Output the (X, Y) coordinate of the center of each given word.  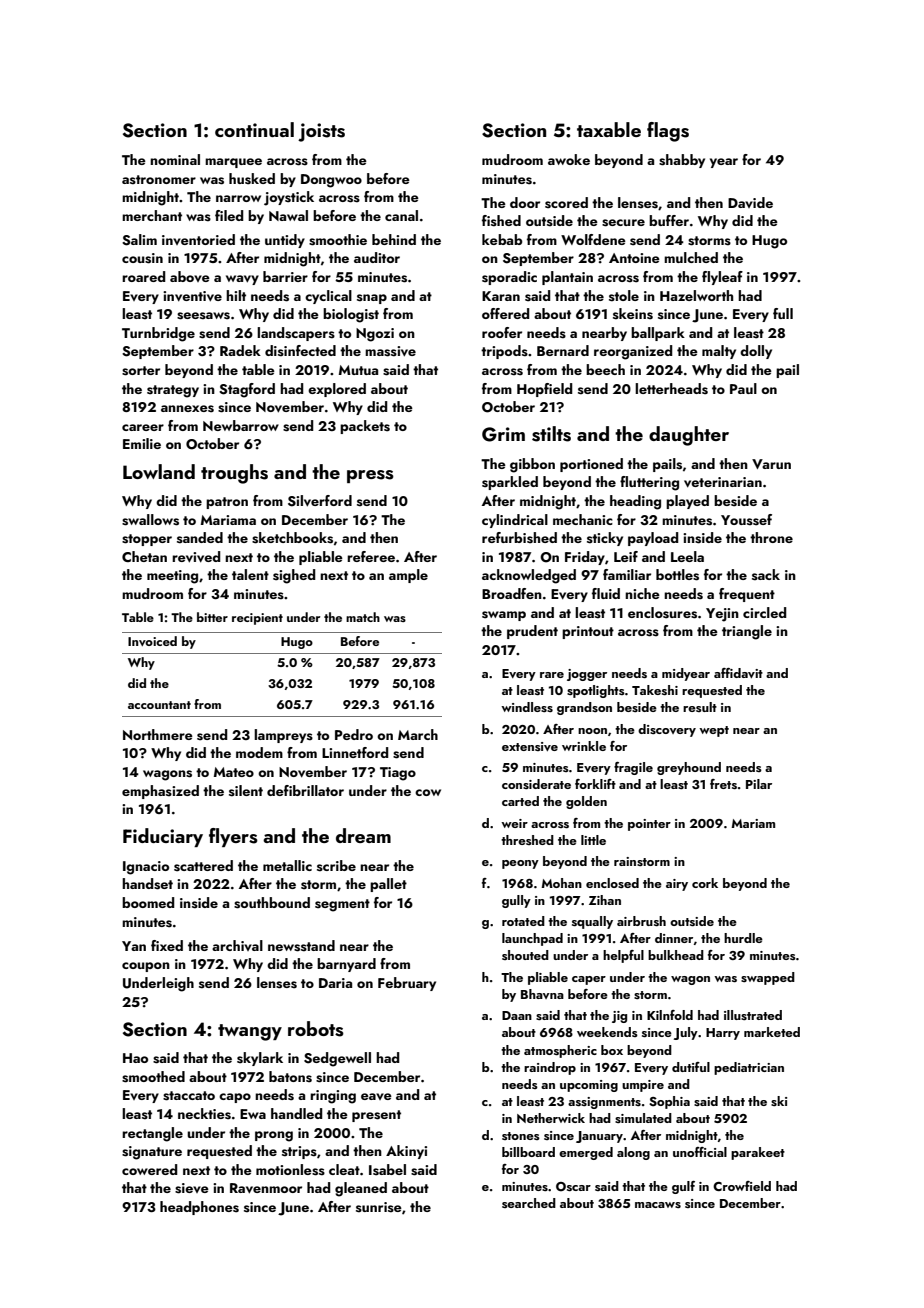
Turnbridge (158, 334)
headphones (199, 1208)
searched (529, 1203)
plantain (567, 278)
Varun (771, 464)
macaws (658, 1205)
